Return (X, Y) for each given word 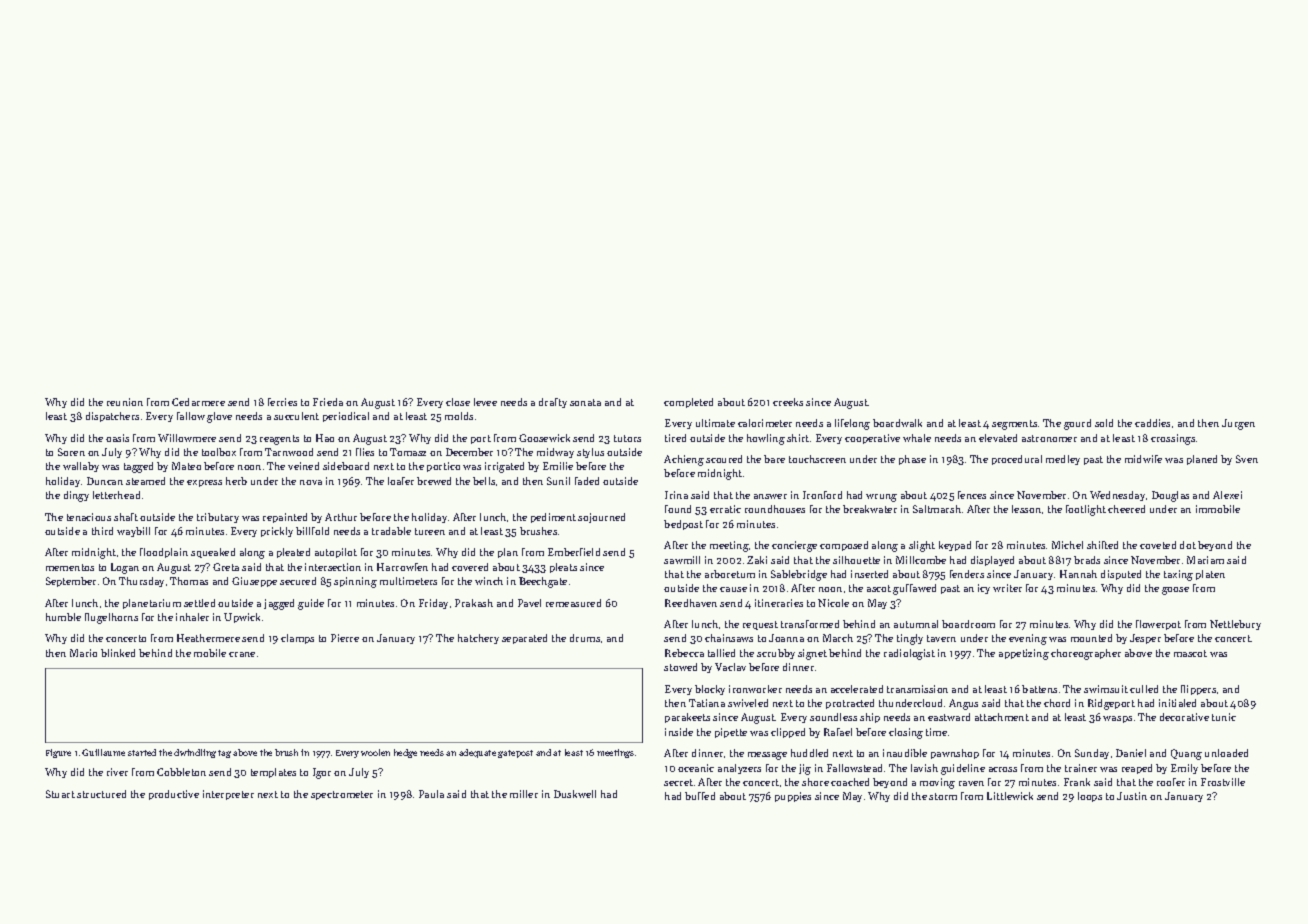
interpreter (228, 795)
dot (1188, 545)
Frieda (328, 402)
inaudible (905, 753)
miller (524, 794)
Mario (83, 653)
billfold (312, 531)
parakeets (687, 718)
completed (688, 403)
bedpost (683, 525)
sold (1104, 423)
